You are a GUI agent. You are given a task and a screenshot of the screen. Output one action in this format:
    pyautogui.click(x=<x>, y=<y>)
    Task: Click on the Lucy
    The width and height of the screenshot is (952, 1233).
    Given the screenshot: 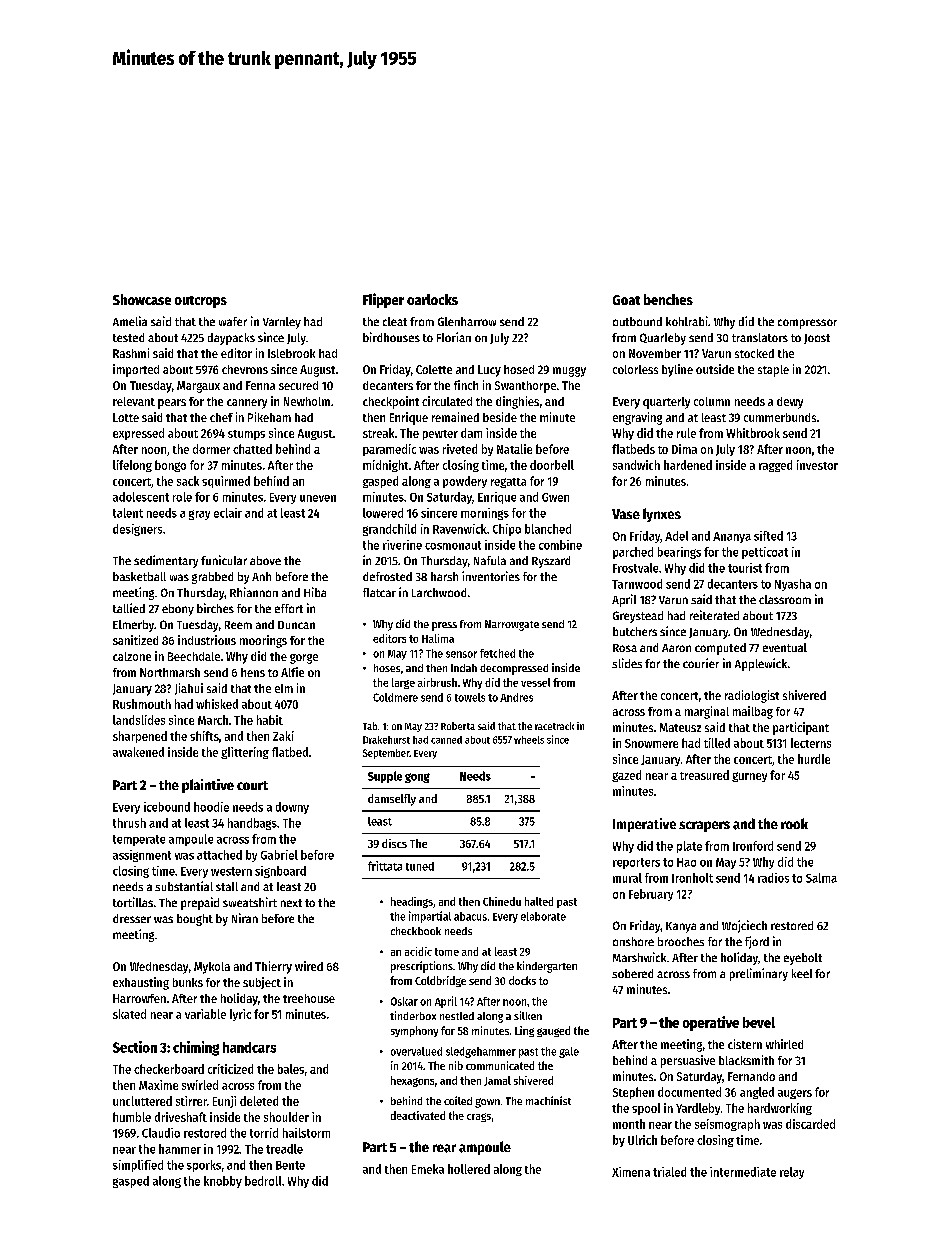 What is the action you would take?
    pyautogui.click(x=489, y=371)
